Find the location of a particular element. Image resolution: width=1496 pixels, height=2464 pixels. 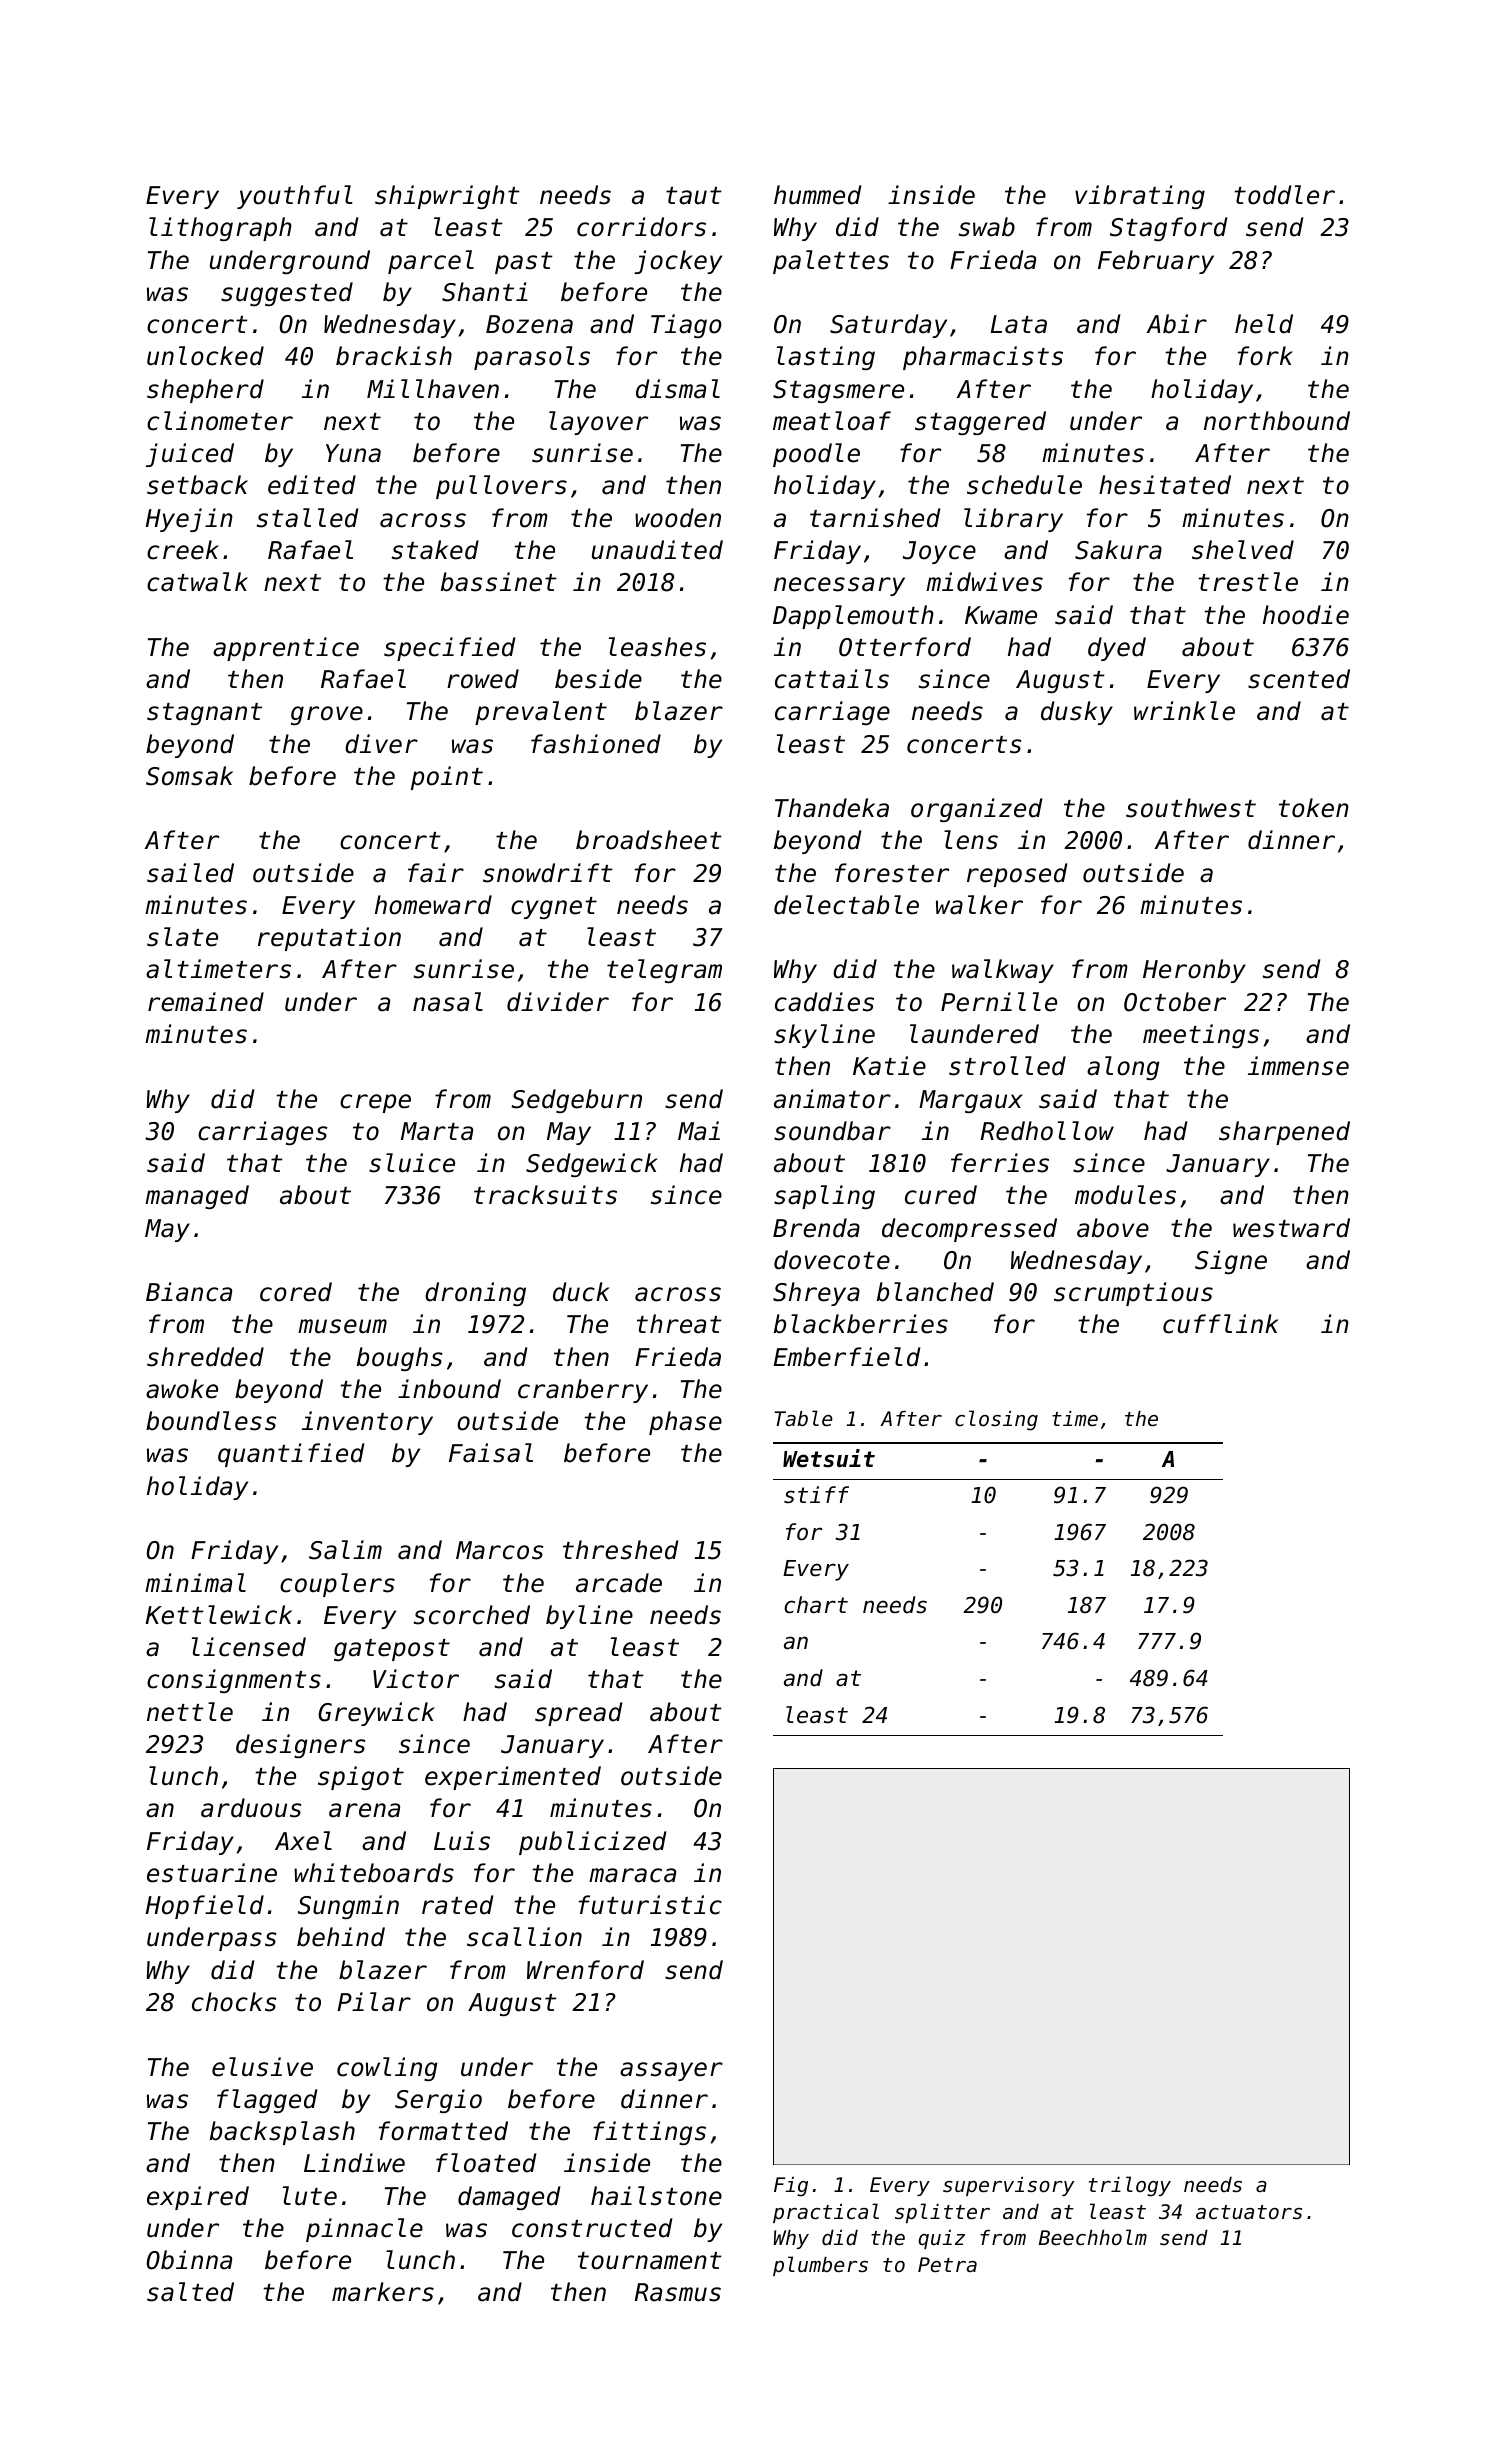

vibrating is located at coordinates (1140, 197).
